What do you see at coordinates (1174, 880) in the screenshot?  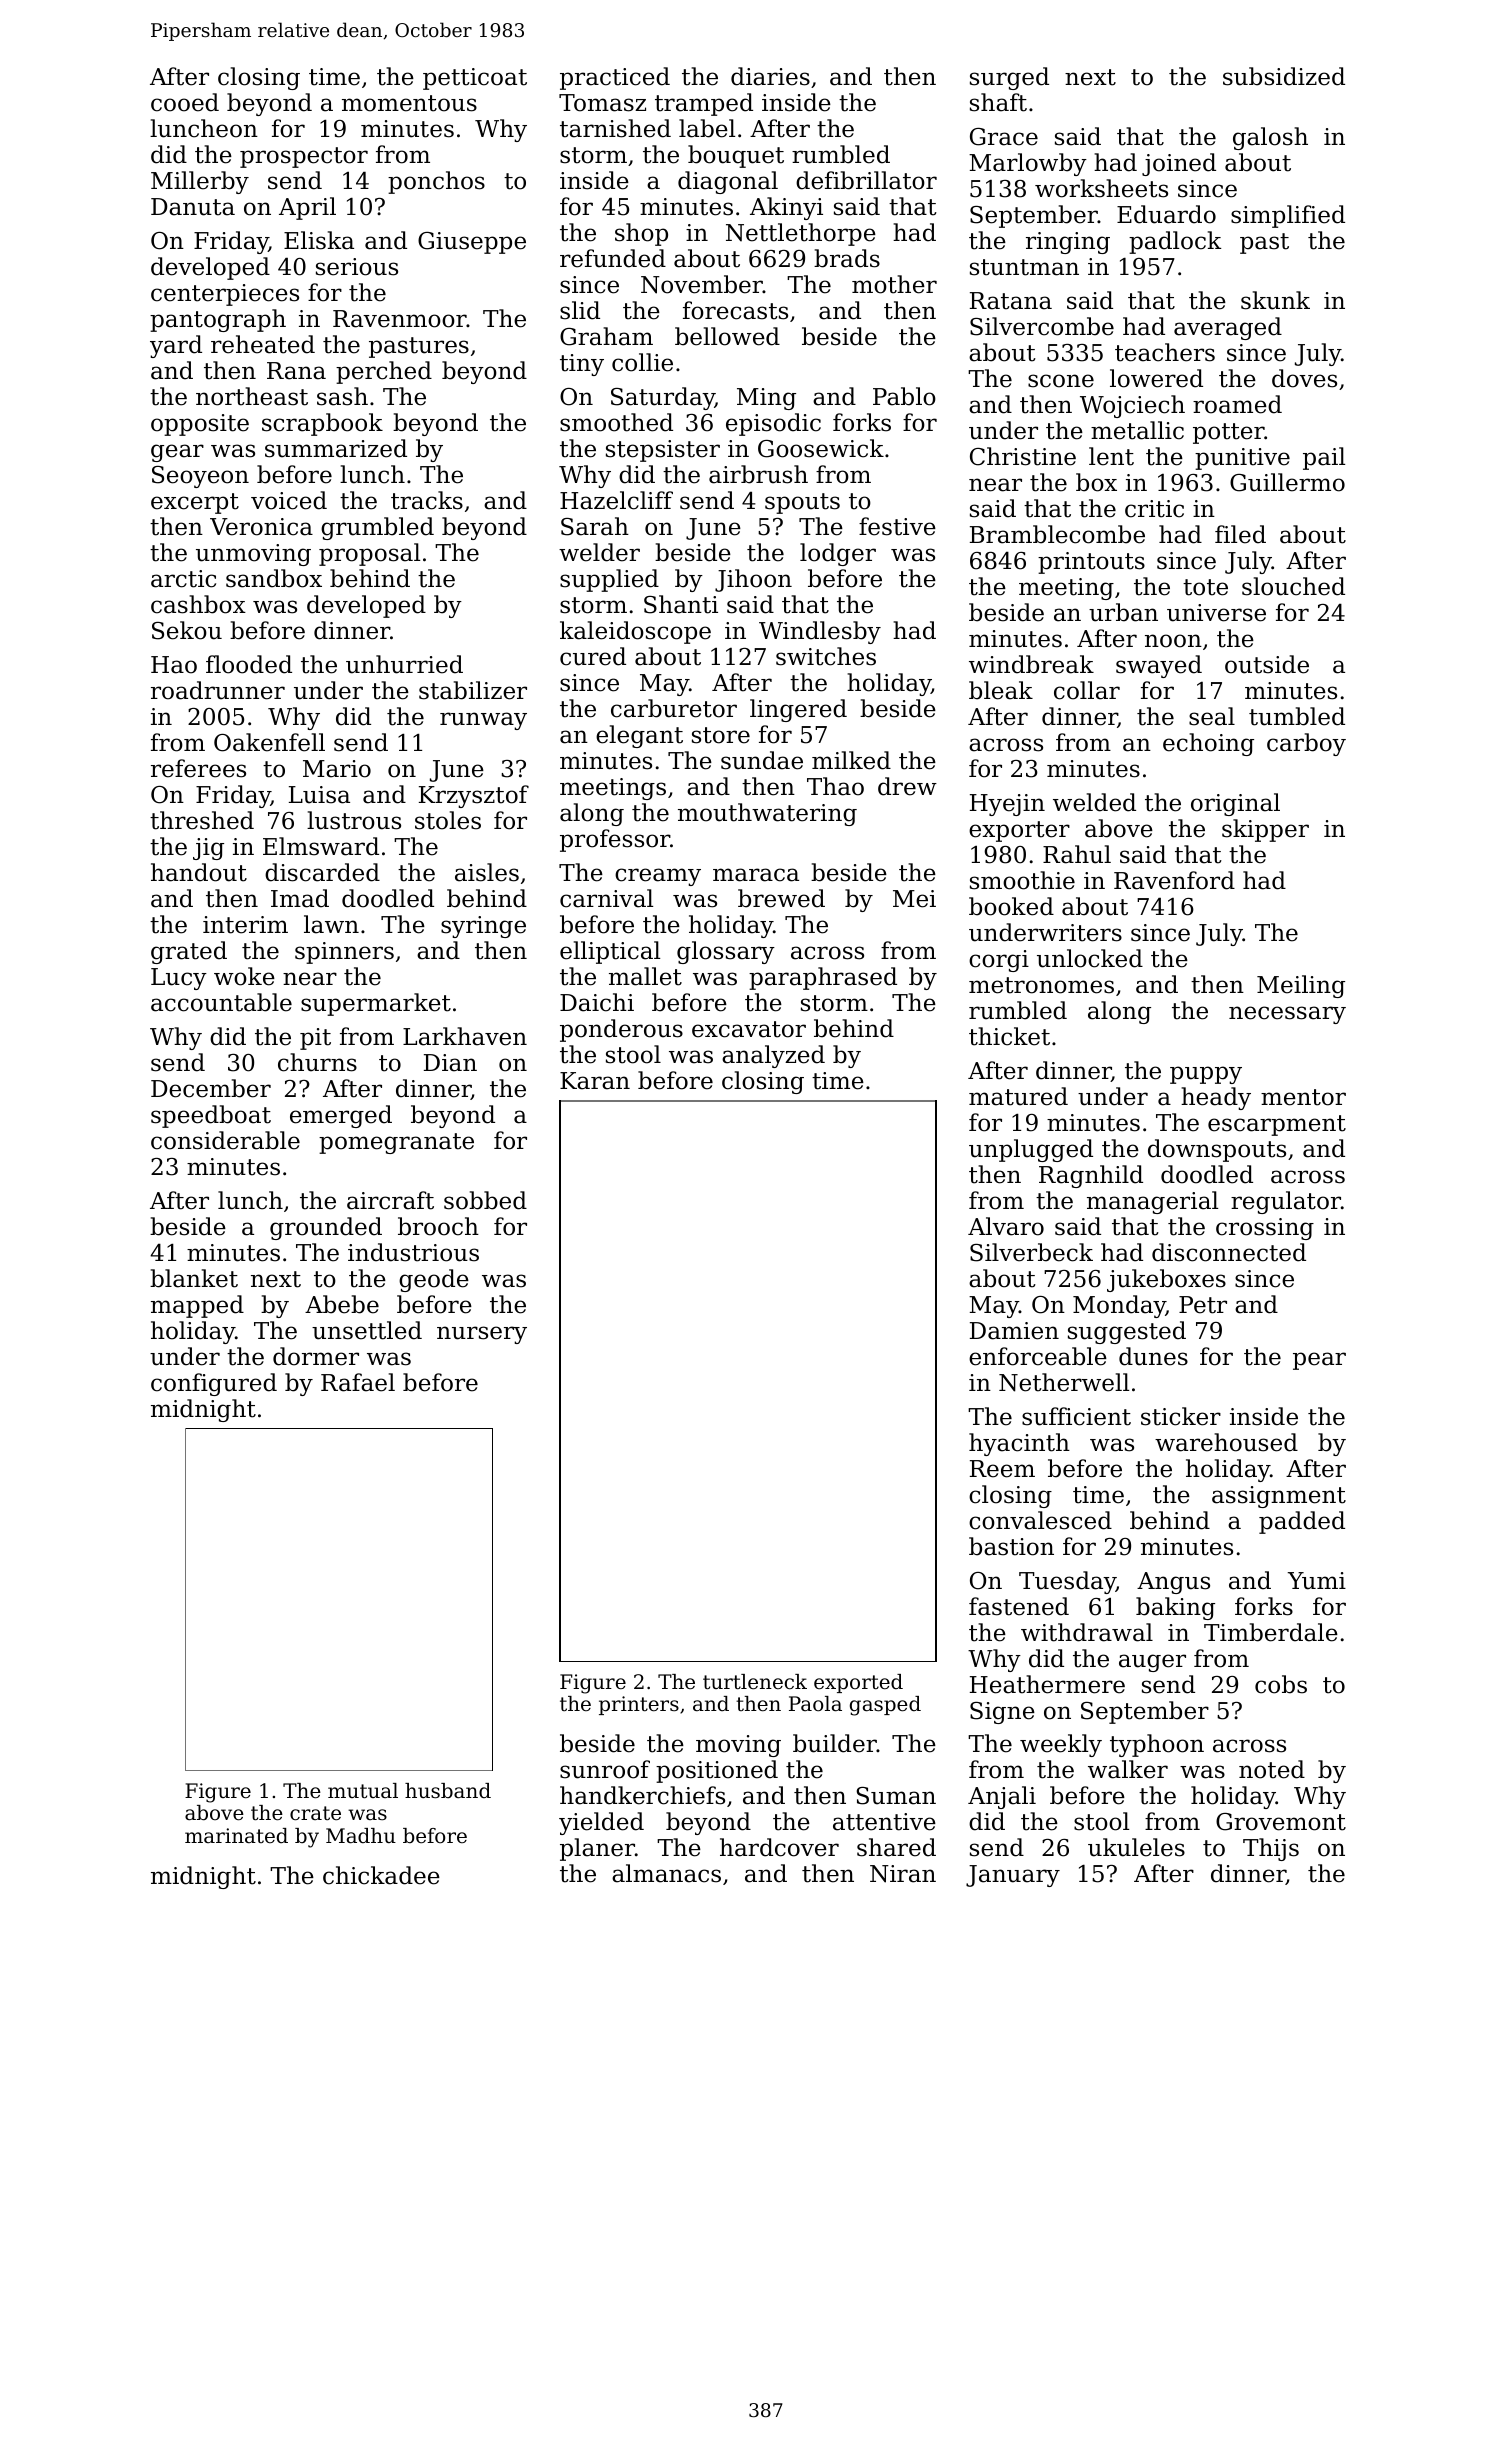 I see `Ravenford` at bounding box center [1174, 880].
